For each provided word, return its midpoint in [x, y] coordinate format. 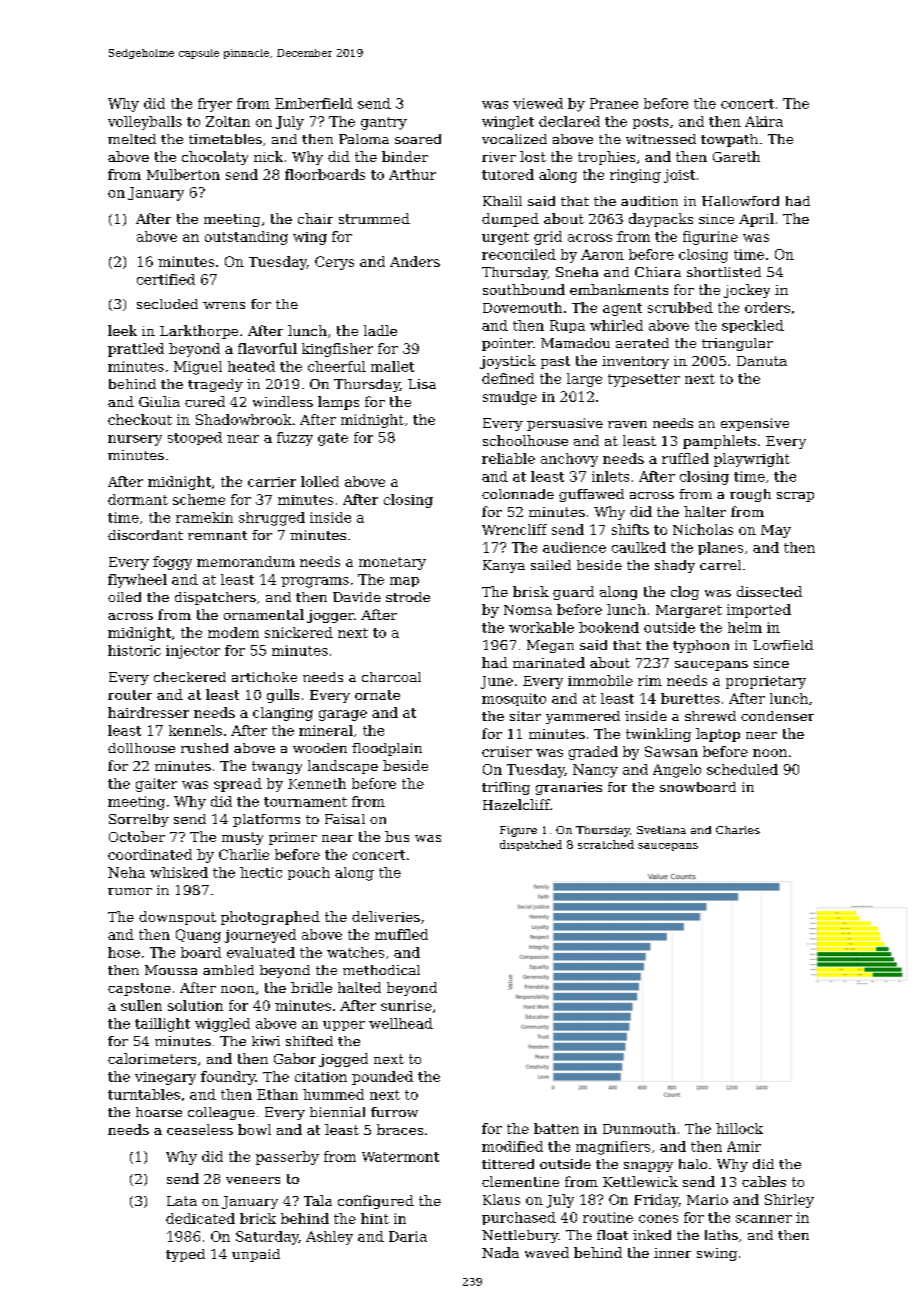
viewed [538, 103]
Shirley [789, 1201]
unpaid [256, 1255]
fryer [215, 105]
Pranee [614, 103]
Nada [500, 1252]
